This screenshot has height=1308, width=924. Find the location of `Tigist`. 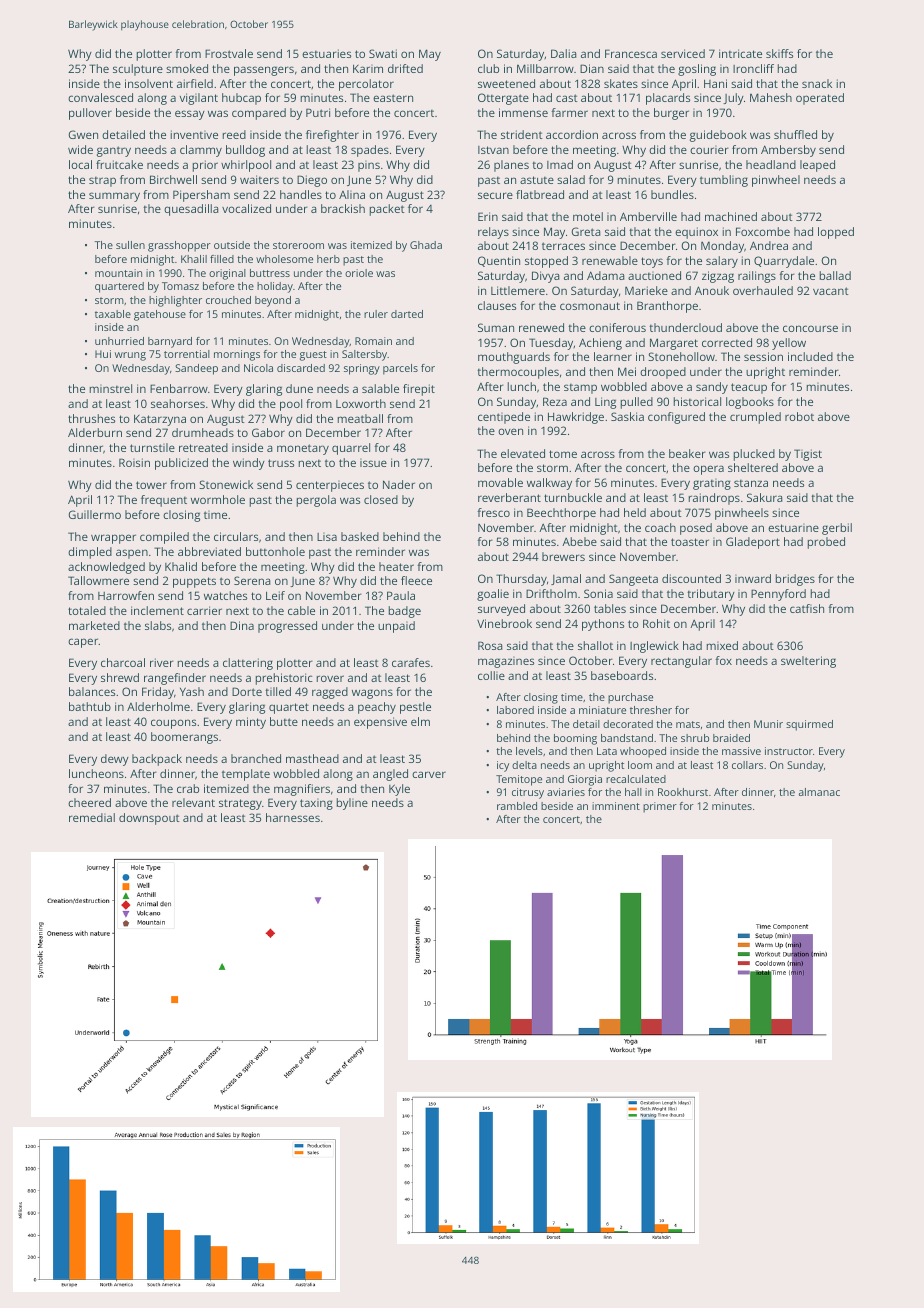

Tigist is located at coordinates (808, 455).
